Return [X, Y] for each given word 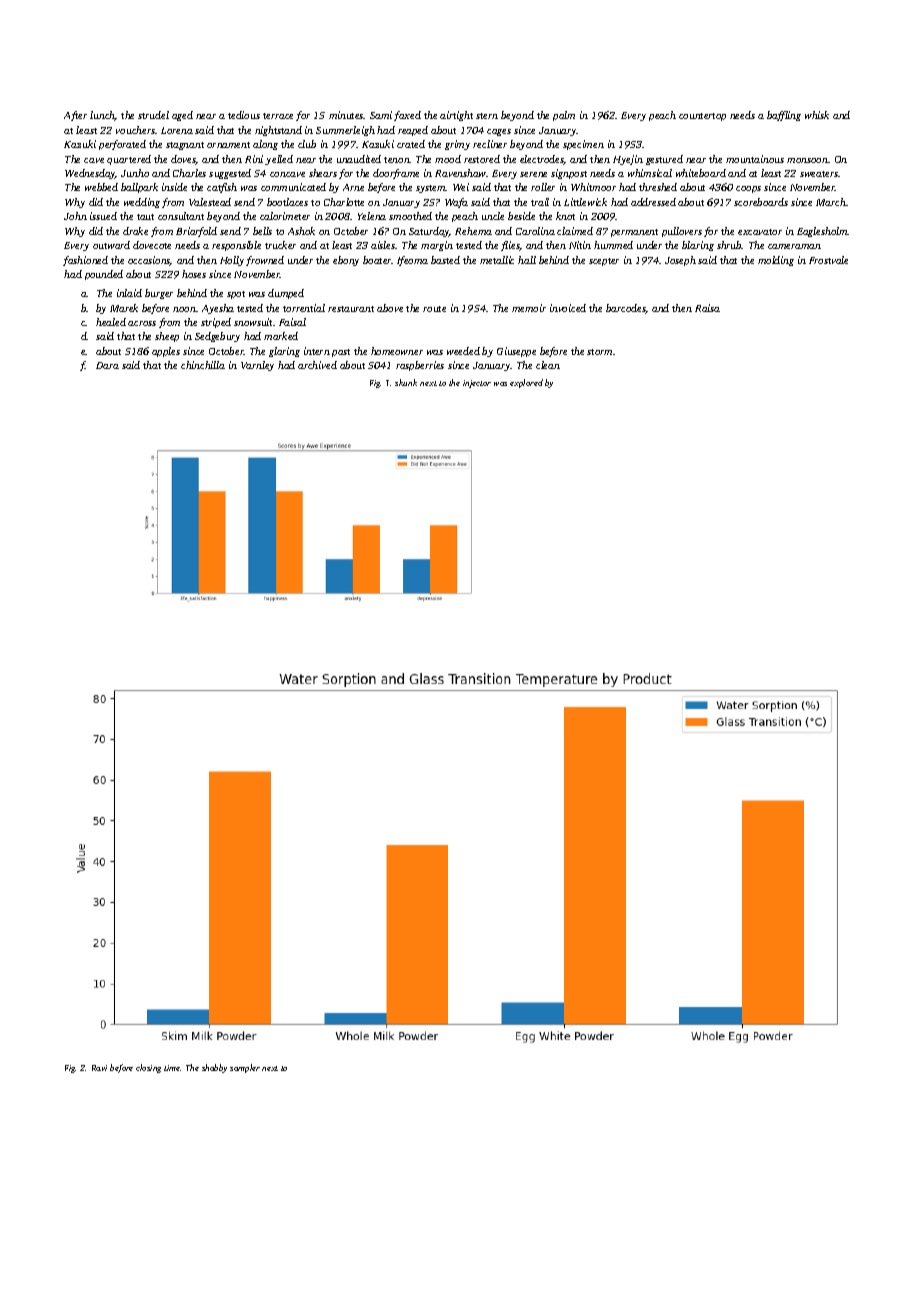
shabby [214, 1068]
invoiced [568, 308]
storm [599, 352]
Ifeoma [412, 261]
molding [776, 261]
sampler [245, 1068]
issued [103, 216]
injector [477, 384]
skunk [406, 382]
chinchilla [203, 365]
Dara [107, 365]
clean [548, 365]
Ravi [99, 1068]
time [172, 1068]
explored [526, 383]
